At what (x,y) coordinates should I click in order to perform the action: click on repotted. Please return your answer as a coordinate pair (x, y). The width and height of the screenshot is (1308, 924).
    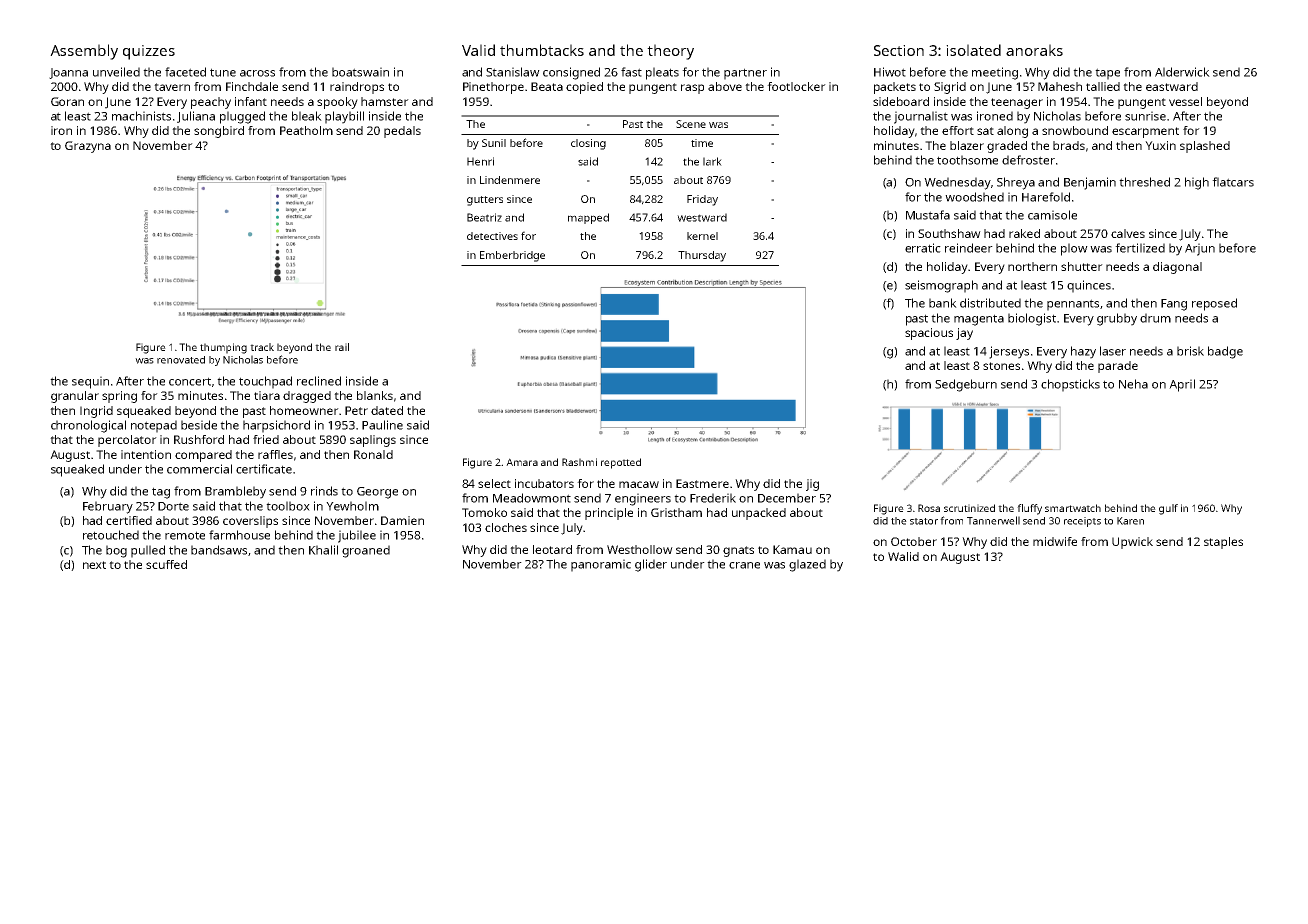
    Looking at the image, I should click on (621, 463).
